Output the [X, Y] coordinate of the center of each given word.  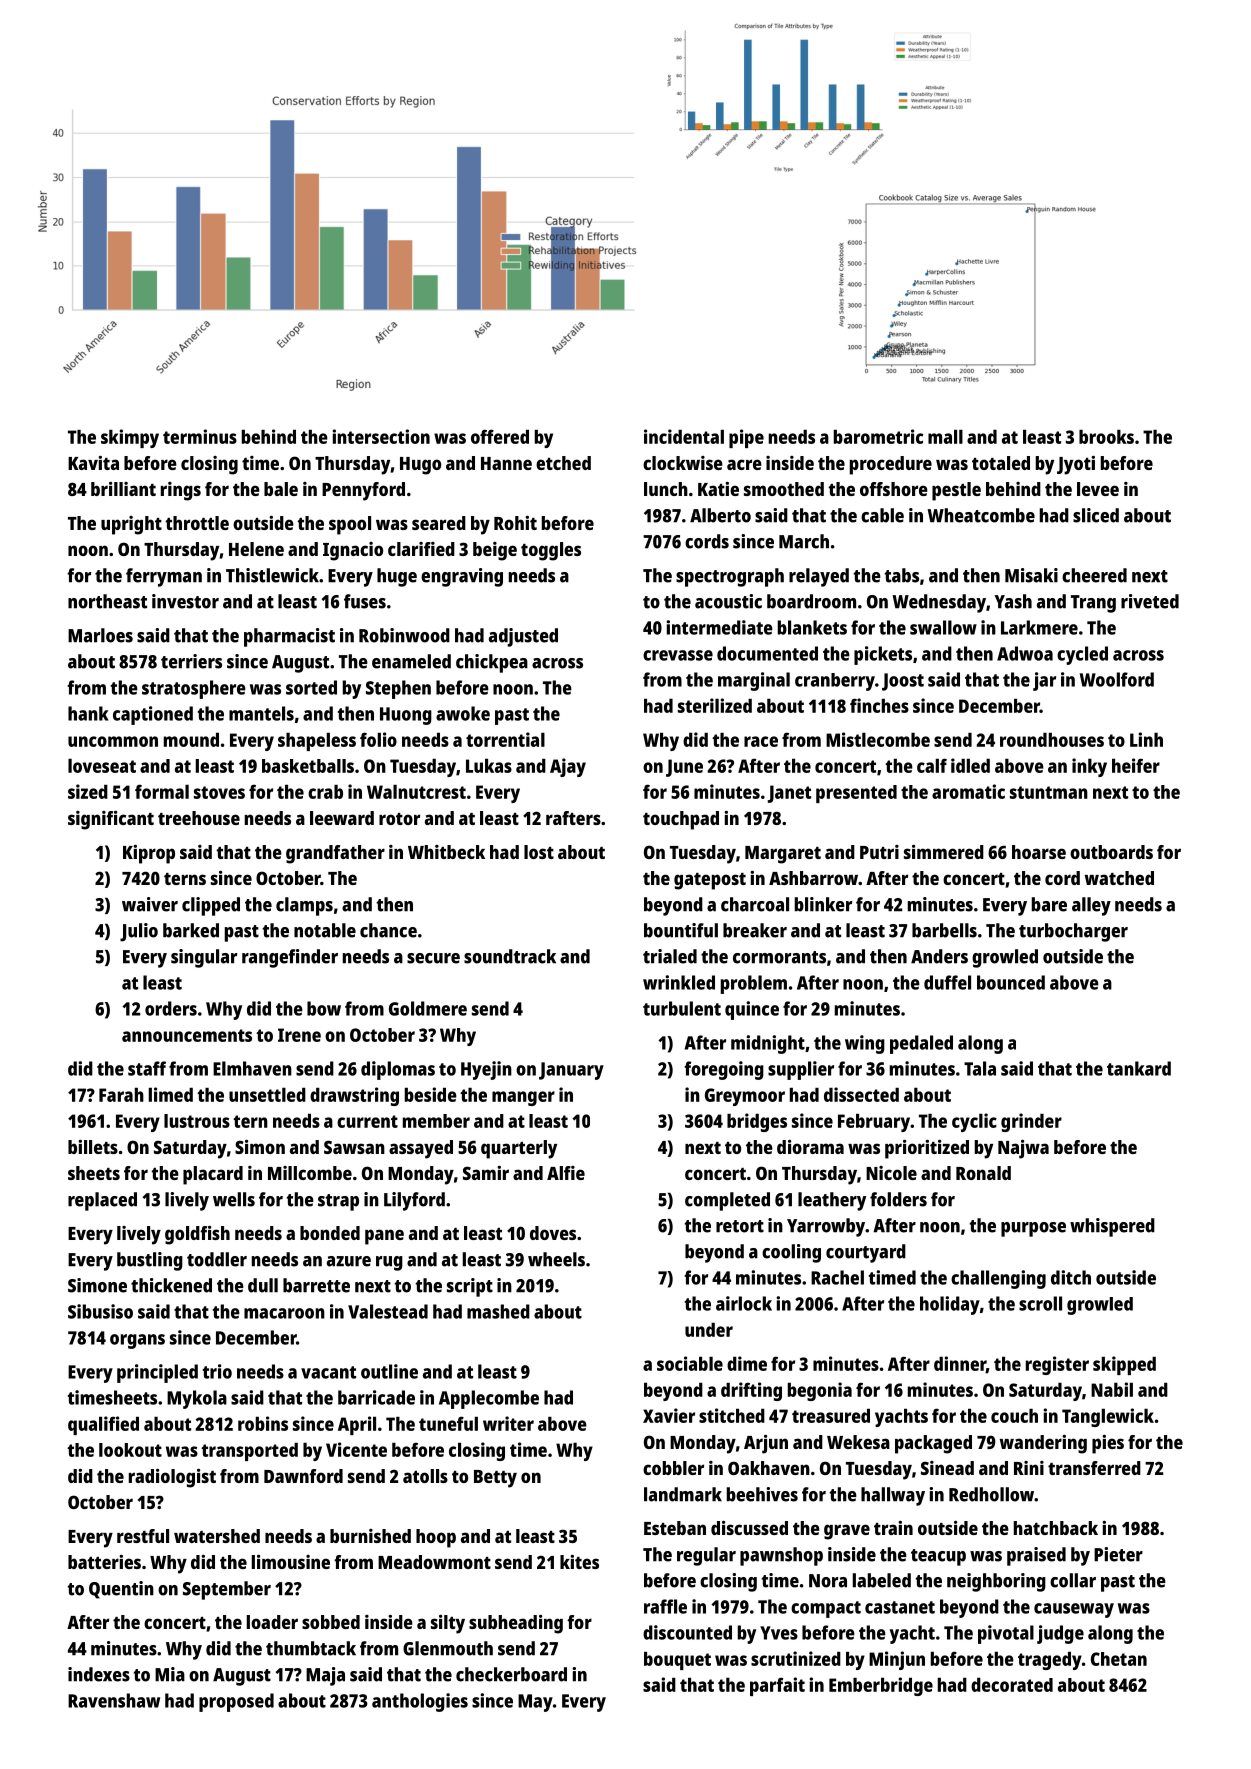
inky [1089, 767]
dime [747, 1363]
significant [111, 820]
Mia [170, 1674]
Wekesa [858, 1442]
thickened [171, 1285]
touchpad [681, 820]
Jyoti [1076, 465]
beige [495, 551]
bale [281, 489]
